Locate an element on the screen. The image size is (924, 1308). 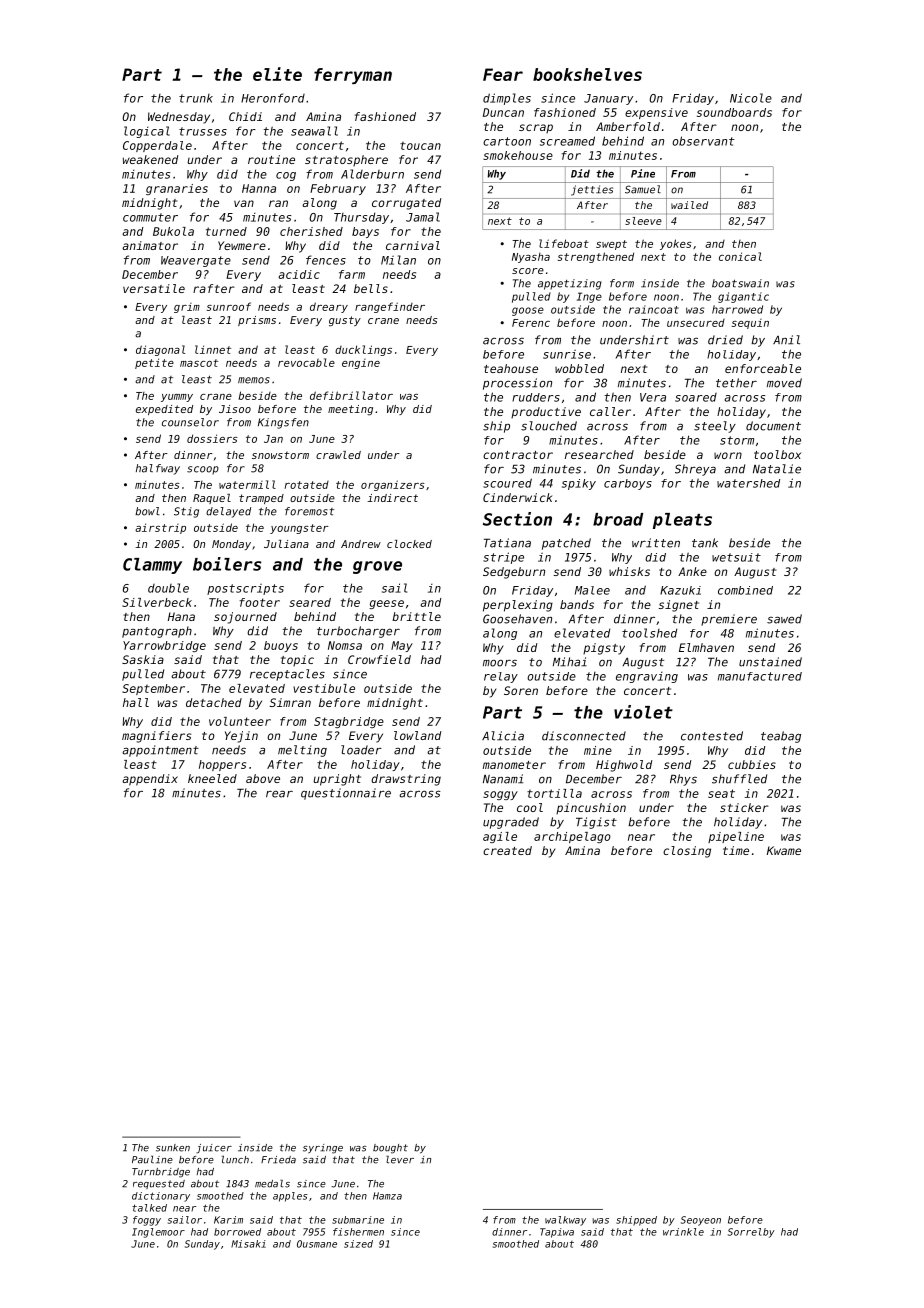
Silverbeck is located at coordinates (157, 602).
